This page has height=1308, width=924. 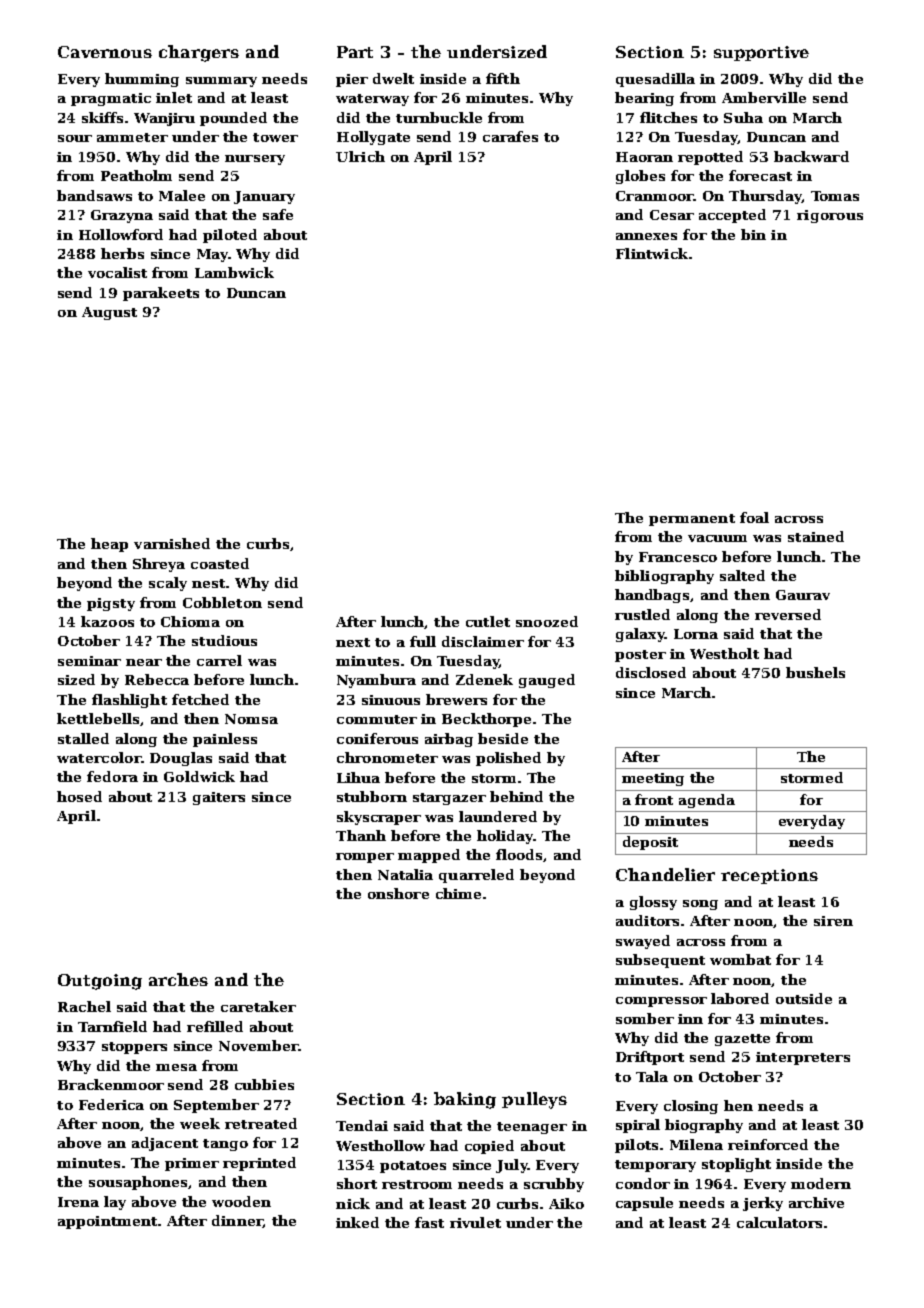 I want to click on bin, so click(x=753, y=234).
